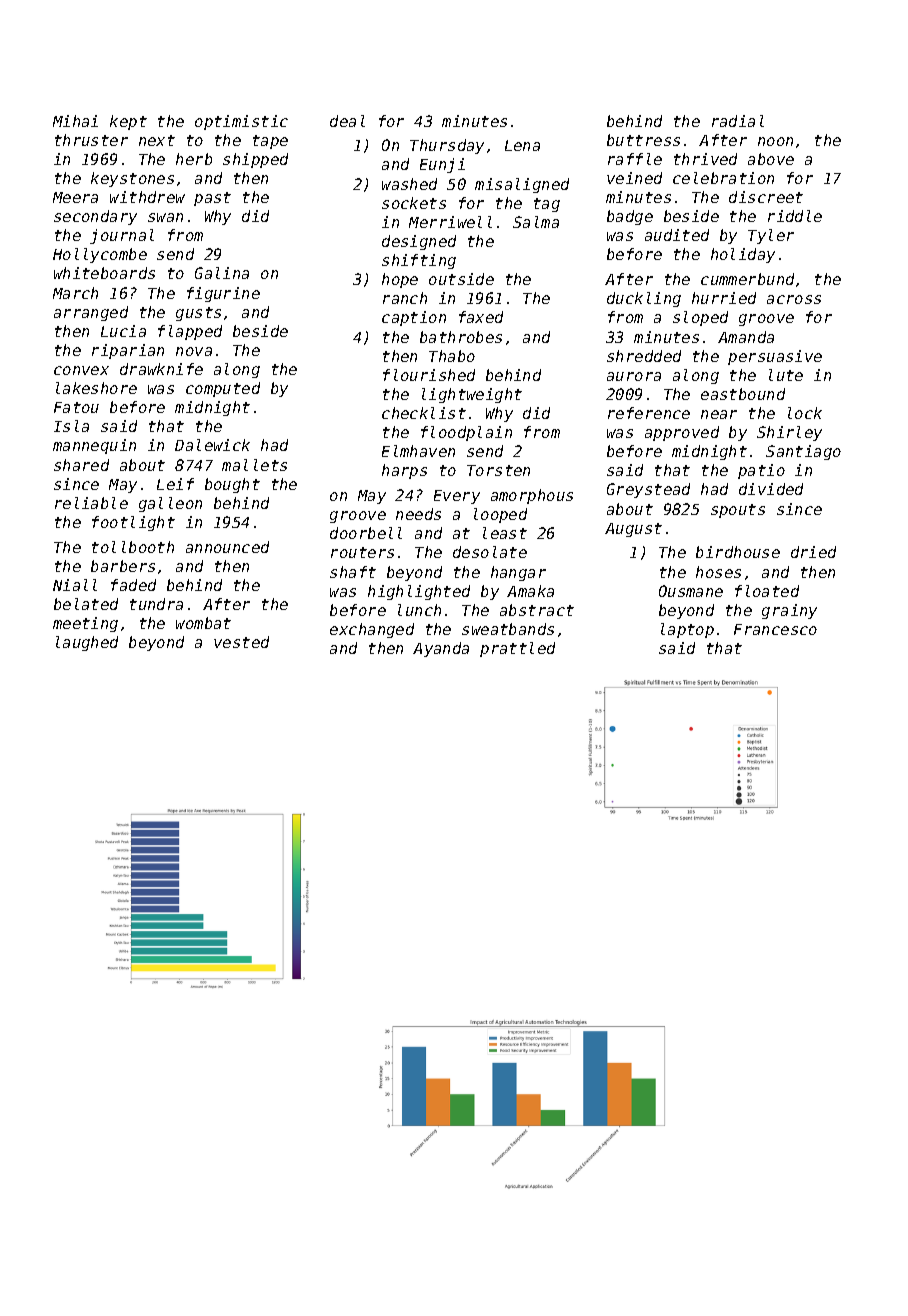  Describe the element at coordinates (241, 122) in the screenshot. I see `optimistic` at that location.
